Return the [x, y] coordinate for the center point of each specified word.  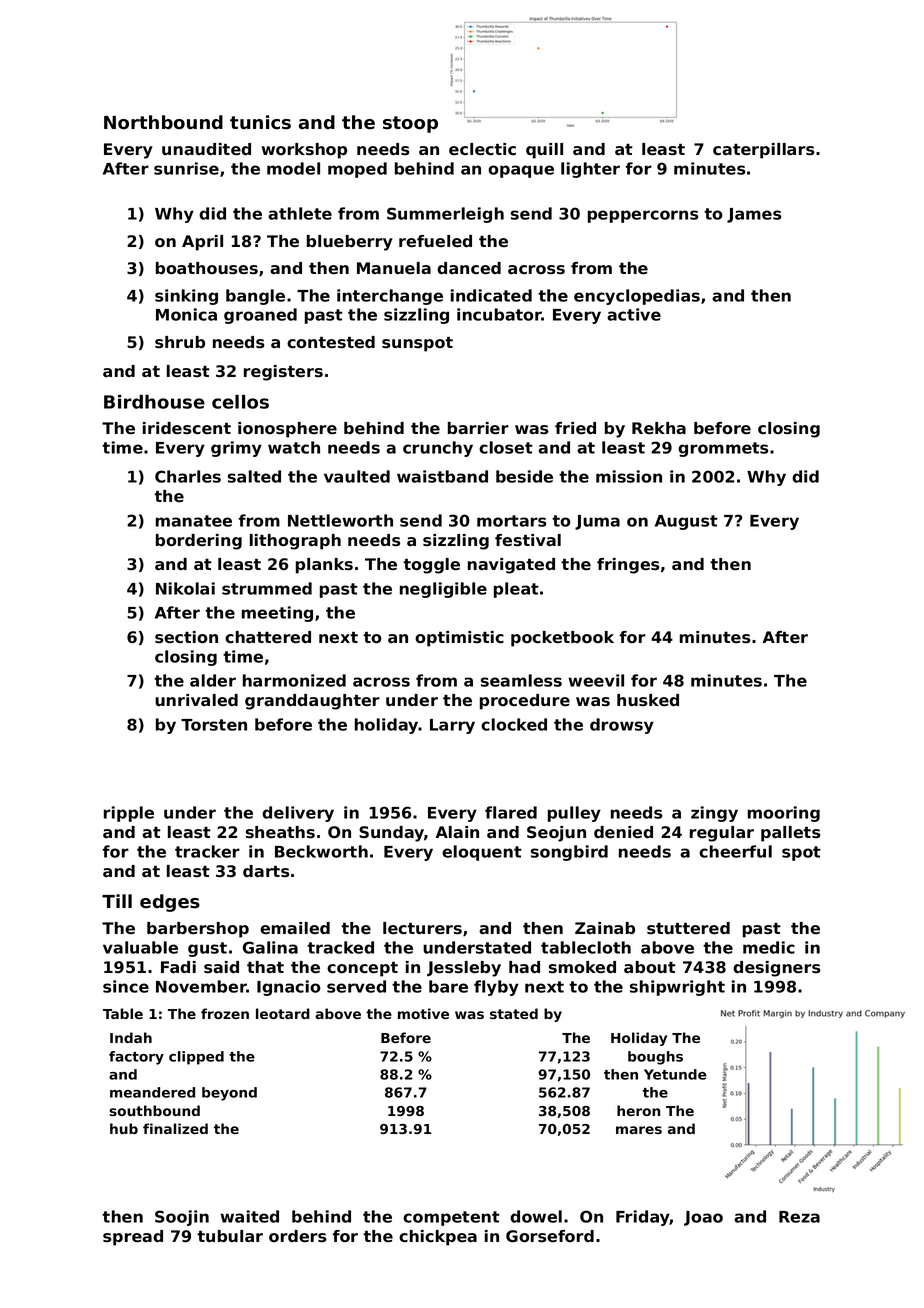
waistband [442, 476]
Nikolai [185, 588]
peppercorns [643, 216]
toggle [431, 566]
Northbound [163, 122]
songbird [569, 853]
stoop [410, 124]
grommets [723, 449]
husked [648, 700]
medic [769, 947]
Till [117, 901]
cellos [240, 402]
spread [133, 1238]
